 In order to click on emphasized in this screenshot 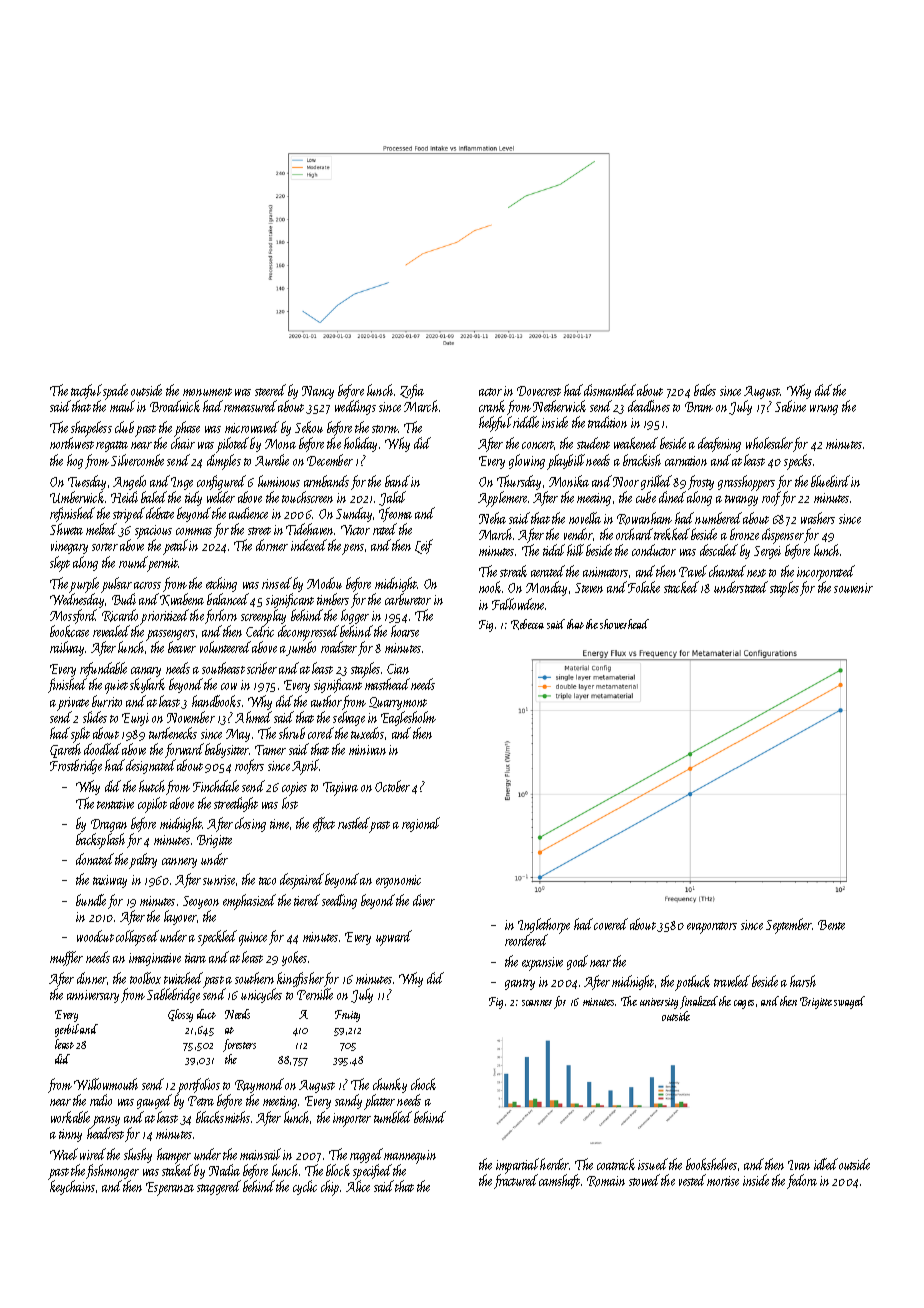, I will do `click(249, 902)`.
